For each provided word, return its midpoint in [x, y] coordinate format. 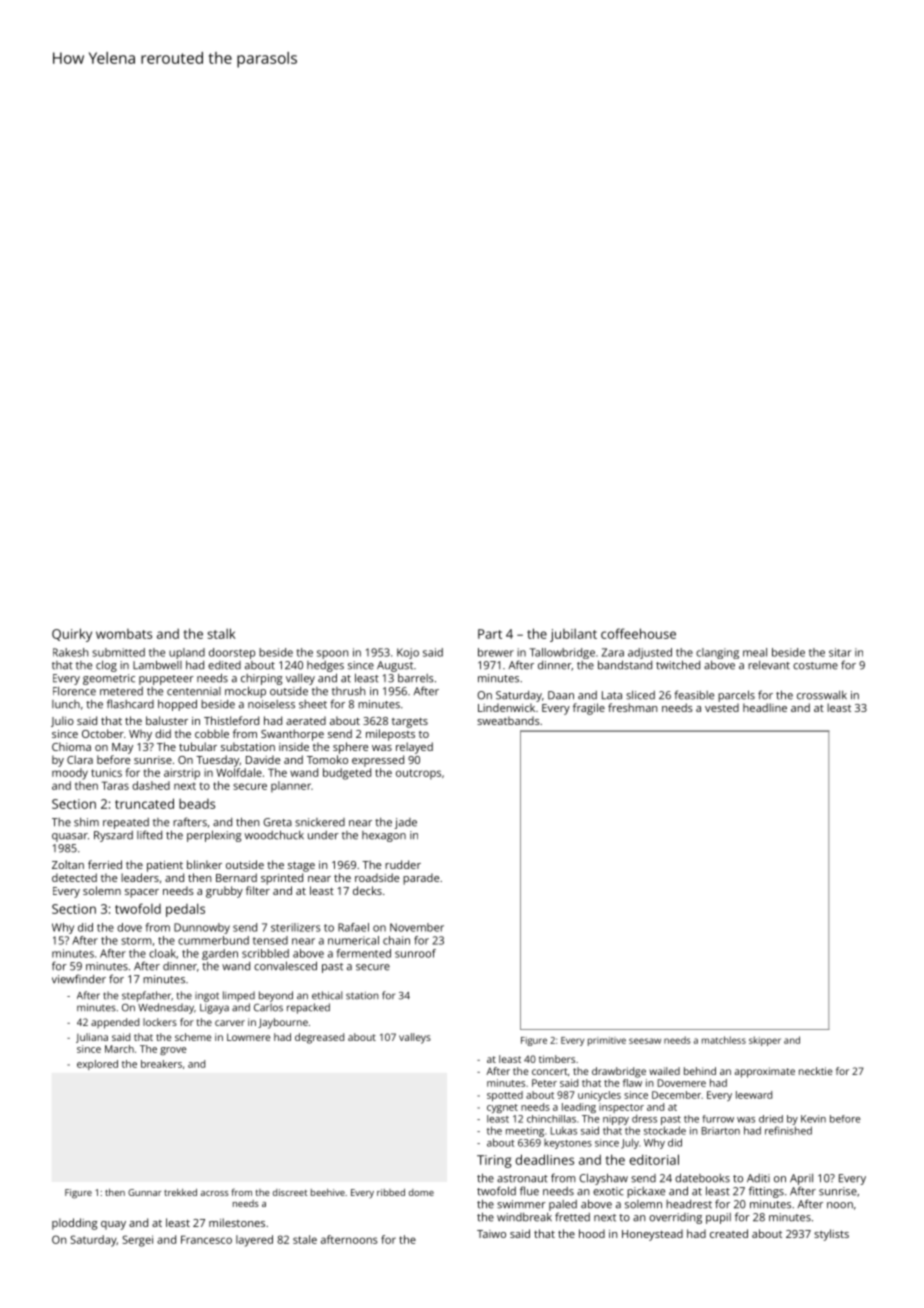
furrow [718, 1119]
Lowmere [248, 1037]
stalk [221, 633]
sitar [840, 652]
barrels [416, 678]
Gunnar [144, 1192]
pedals [185, 910]
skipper [765, 1041]
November [417, 927]
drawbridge [619, 1072]
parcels [736, 696]
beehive [328, 1192]
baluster [167, 720]
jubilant [573, 635]
